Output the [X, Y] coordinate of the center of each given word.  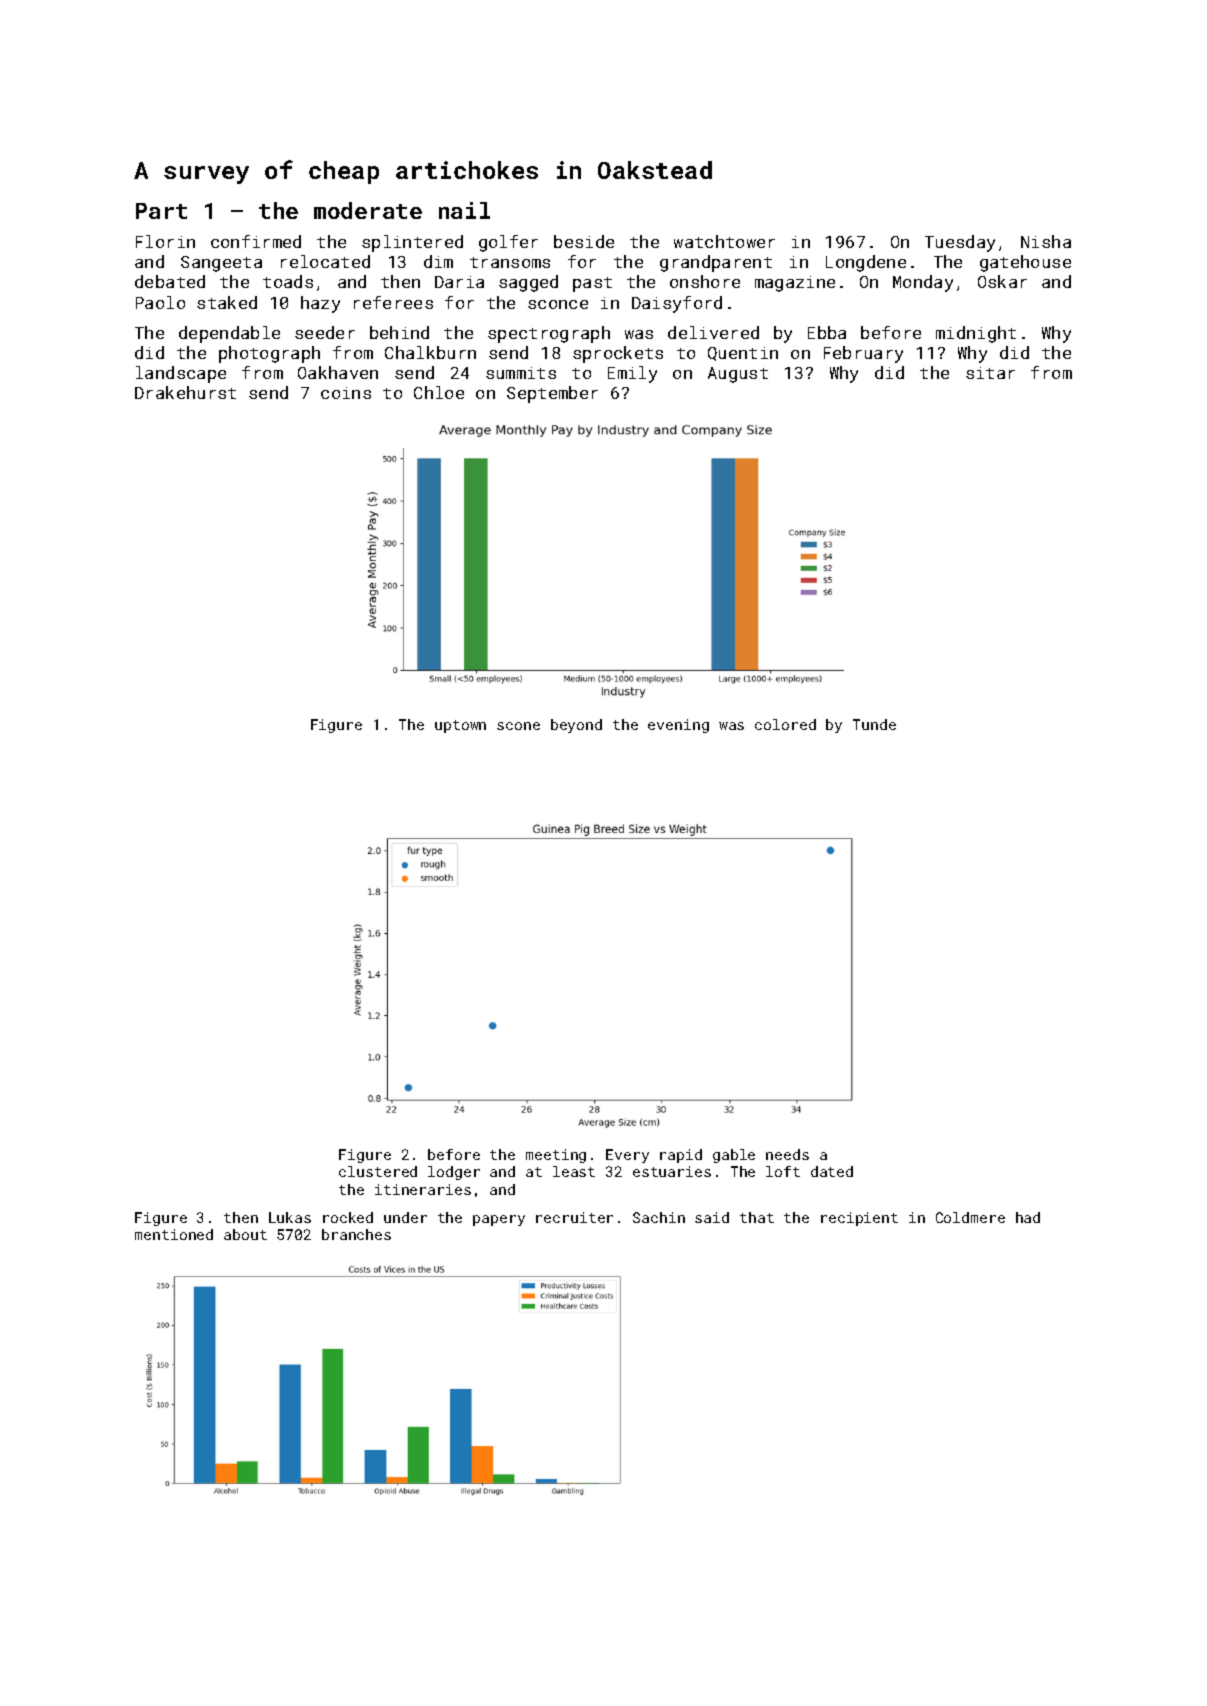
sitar [990, 373]
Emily [632, 374]
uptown [460, 726]
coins [346, 393]
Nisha [1046, 241]
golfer [508, 243]
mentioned [174, 1234]
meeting [556, 1156]
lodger [454, 1173]
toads [288, 281]
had [1028, 1217]
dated [832, 1171]
